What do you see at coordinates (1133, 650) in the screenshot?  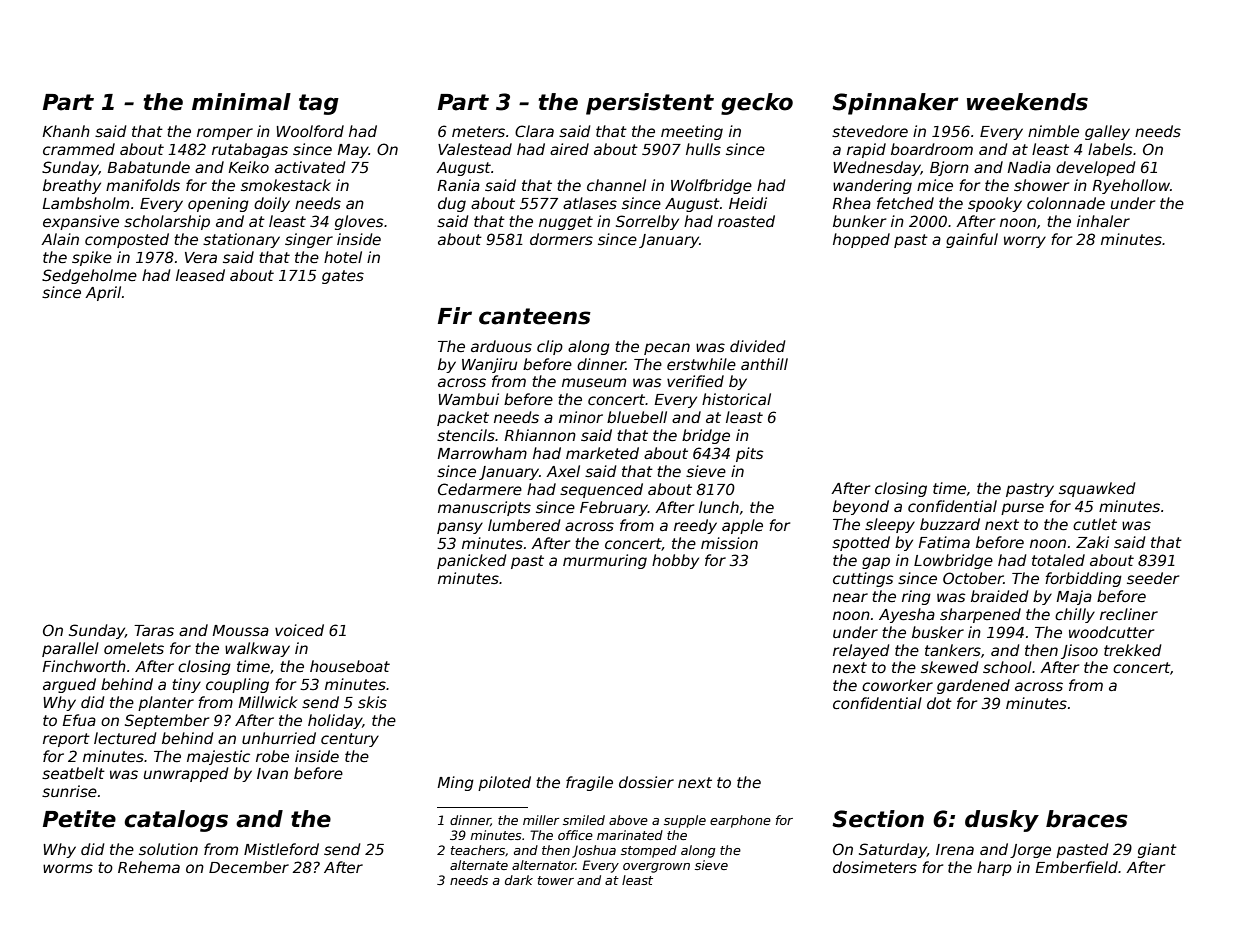 I see `trekked` at bounding box center [1133, 650].
